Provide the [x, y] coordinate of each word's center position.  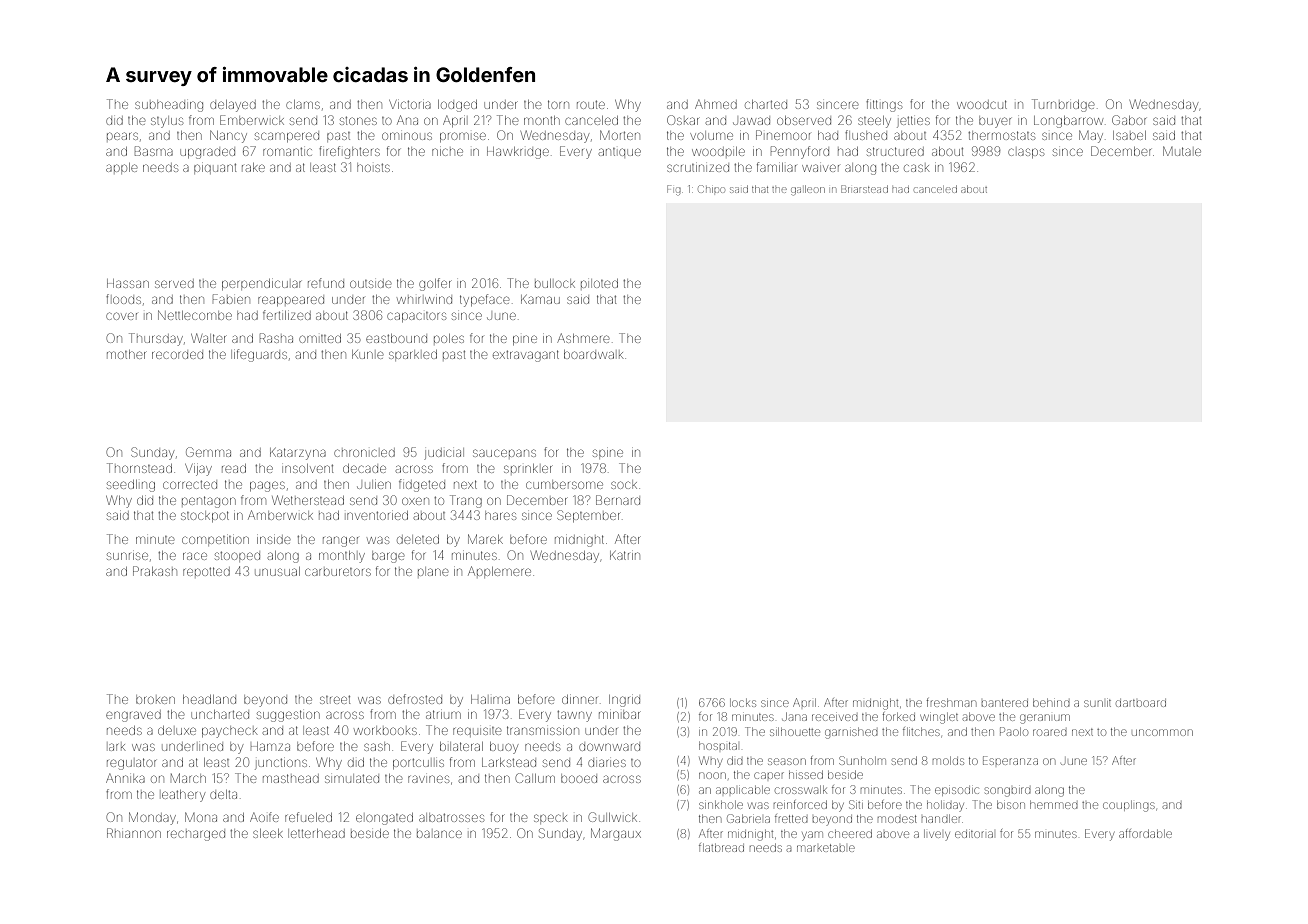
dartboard [1141, 703]
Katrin [625, 555]
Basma [154, 151]
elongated [384, 819]
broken [155, 700]
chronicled [364, 453]
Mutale [1182, 151]
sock [624, 485]
